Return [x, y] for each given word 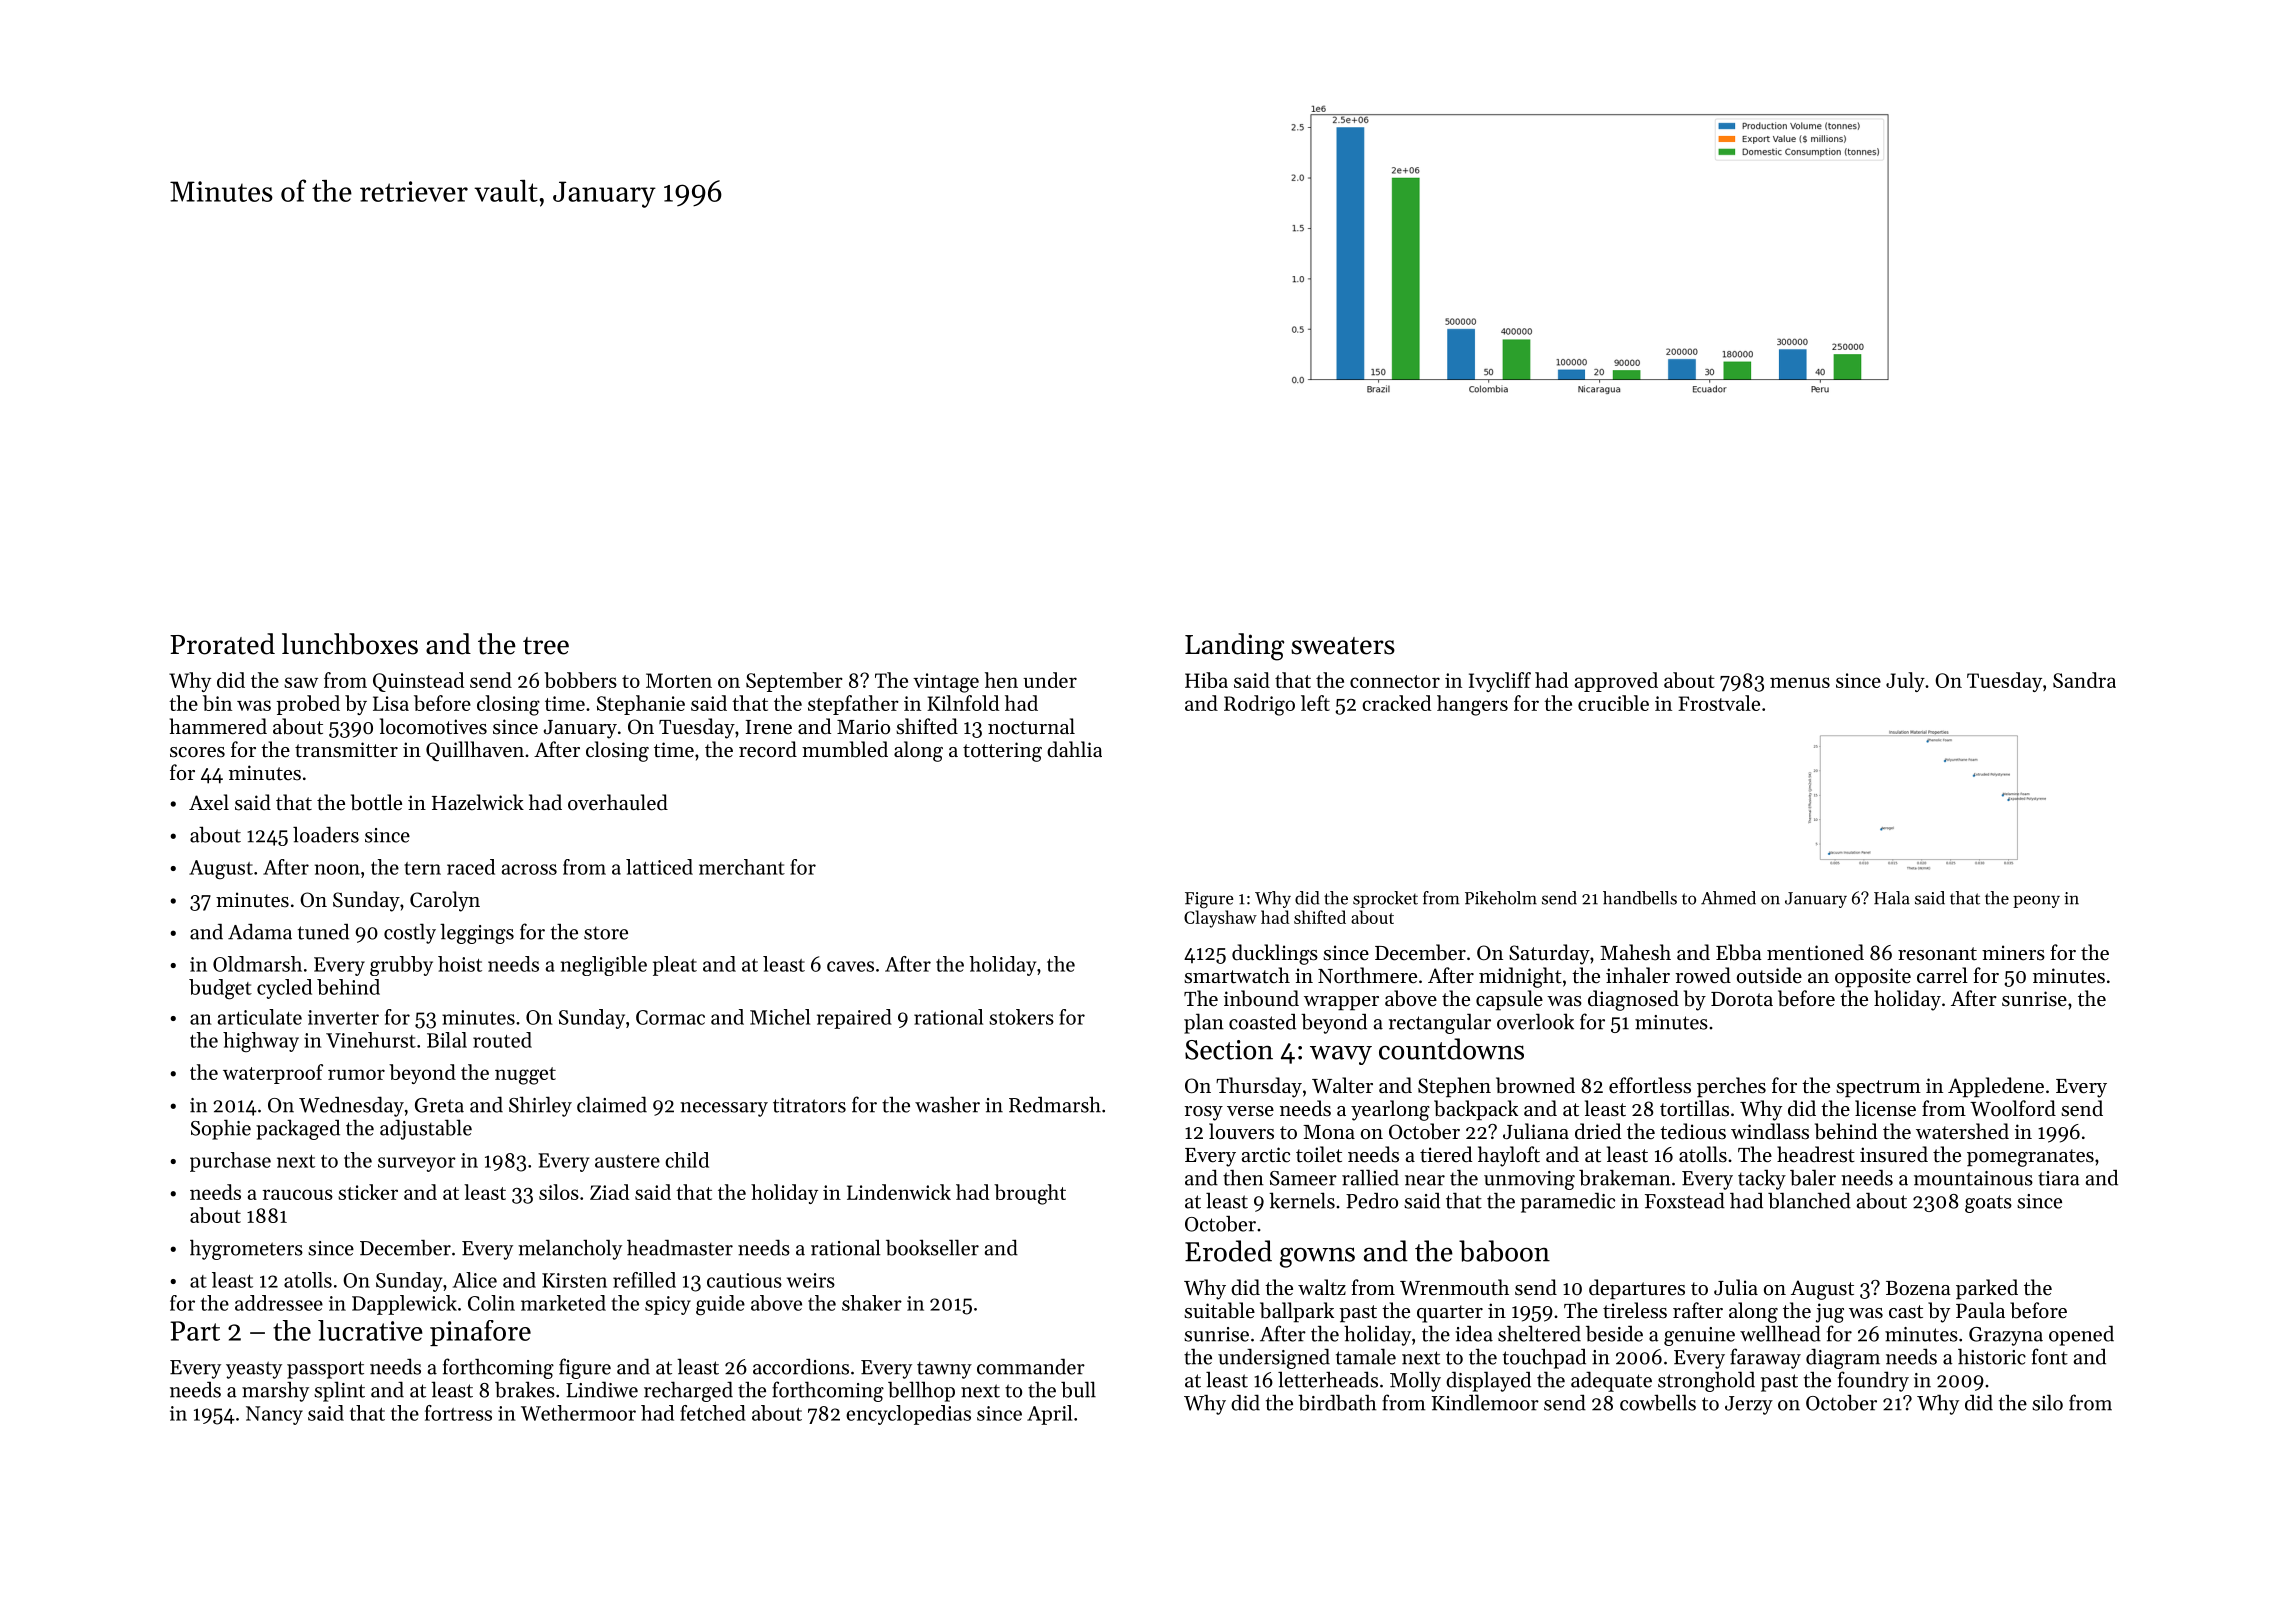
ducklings [1275, 954]
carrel [1942, 975]
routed [502, 1040]
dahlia [1074, 749]
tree [546, 646]
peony [2036, 901]
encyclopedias [908, 1415]
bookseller [932, 1247]
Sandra [2084, 680]
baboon [1504, 1251]
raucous [298, 1194]
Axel [209, 802]
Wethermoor [578, 1413]
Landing [1234, 647]
